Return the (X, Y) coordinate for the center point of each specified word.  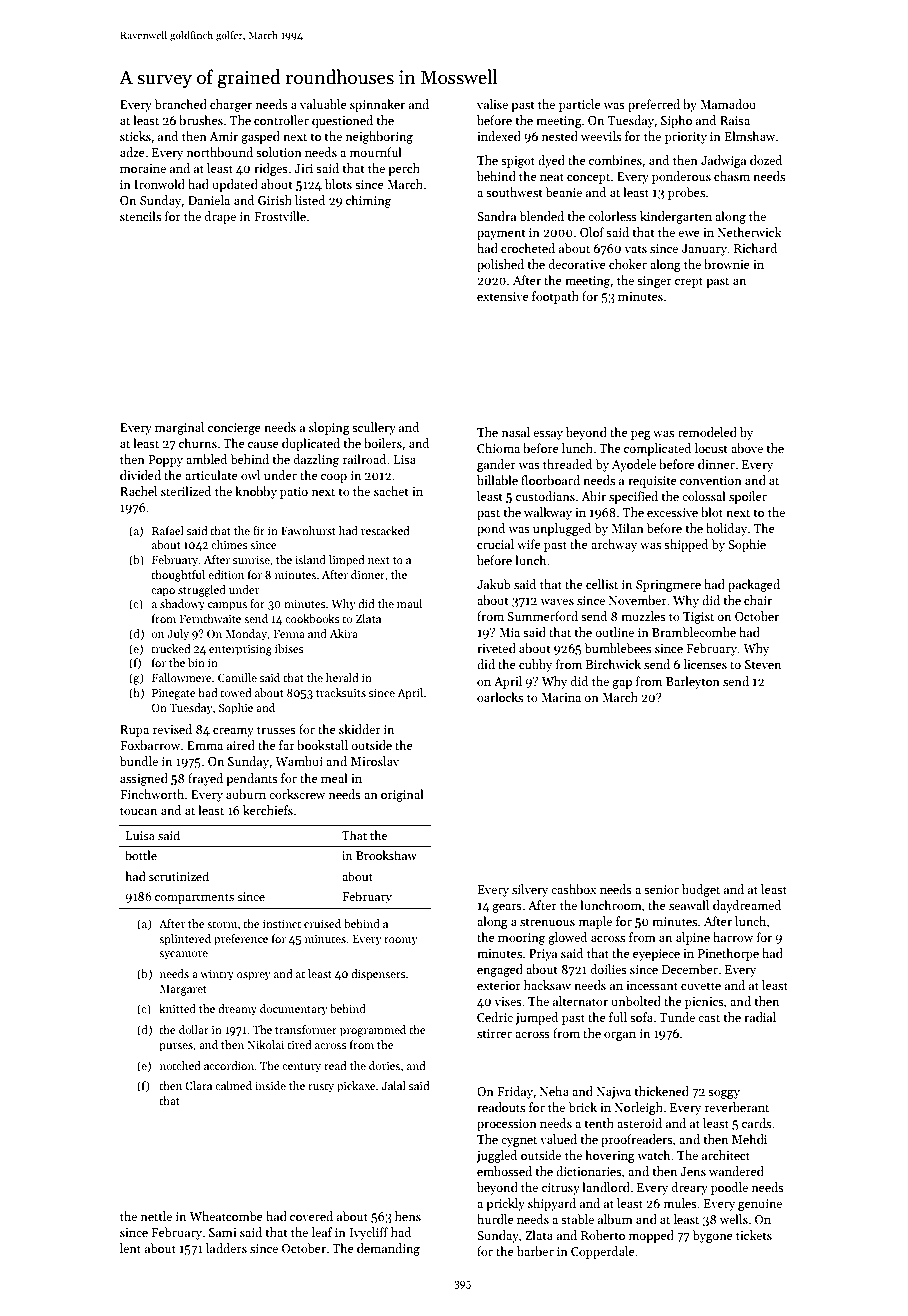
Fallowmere (182, 677)
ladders (226, 1248)
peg (641, 435)
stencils (140, 216)
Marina (561, 697)
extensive (503, 296)
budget (701, 890)
